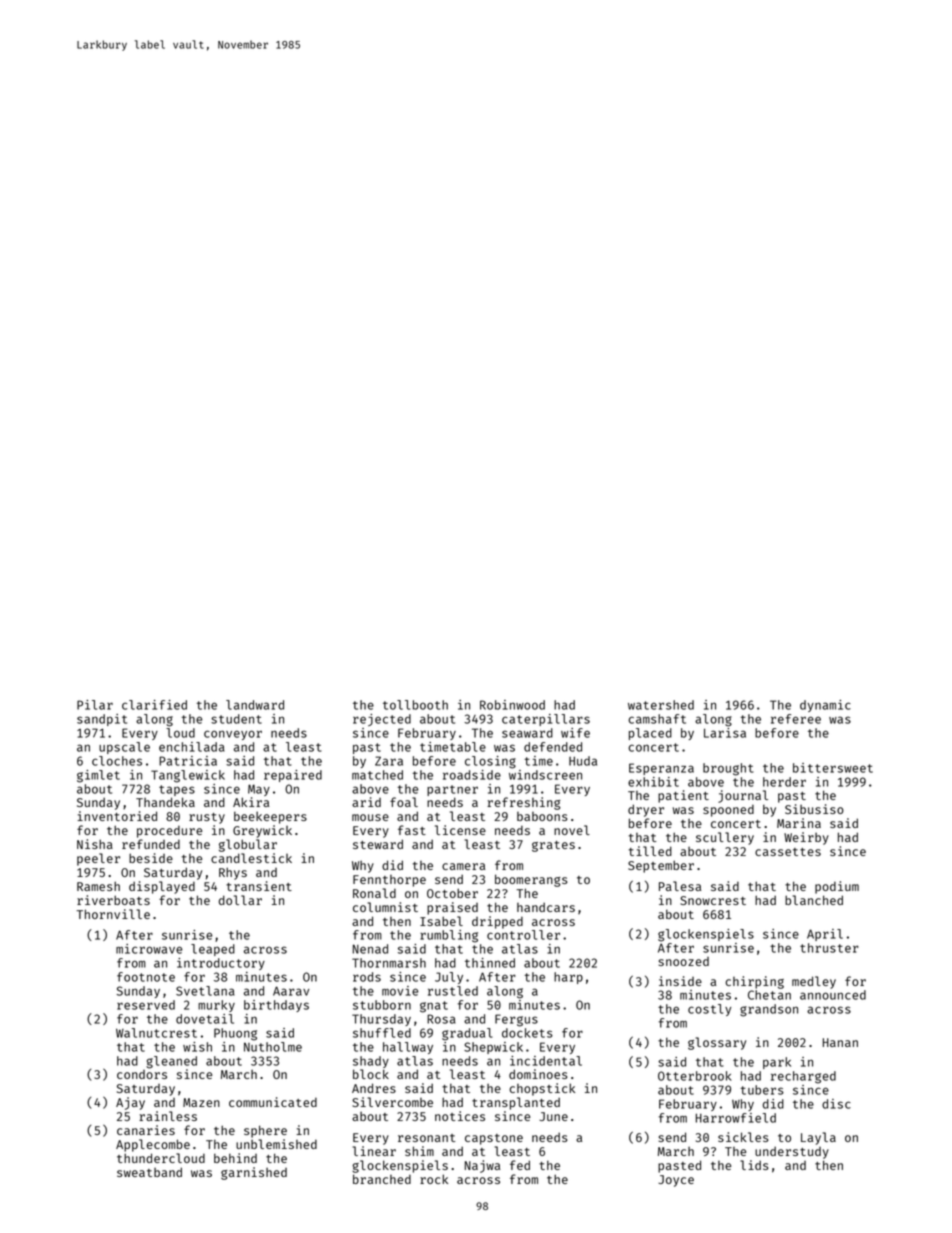 Image resolution: width=952 pixels, height=1233 pixels. I want to click on inside, so click(680, 981).
